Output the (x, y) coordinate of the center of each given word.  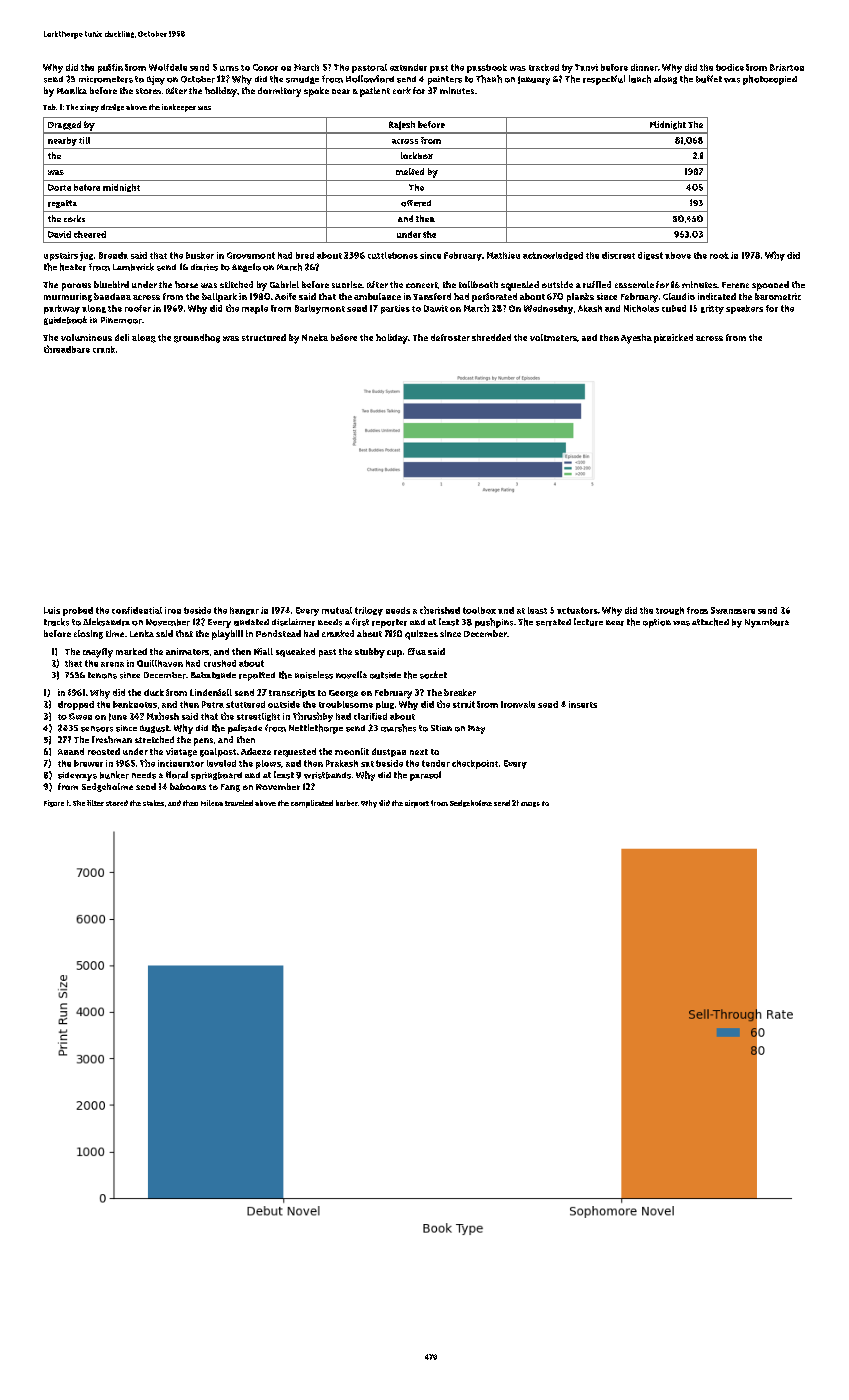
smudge (302, 80)
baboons (188, 786)
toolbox (479, 610)
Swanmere (733, 610)
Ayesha (636, 339)
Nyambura (767, 623)
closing (88, 634)
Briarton (787, 67)
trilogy (369, 611)
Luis (52, 610)
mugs (530, 804)
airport (417, 804)
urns (229, 68)
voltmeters (553, 337)
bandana (112, 296)
